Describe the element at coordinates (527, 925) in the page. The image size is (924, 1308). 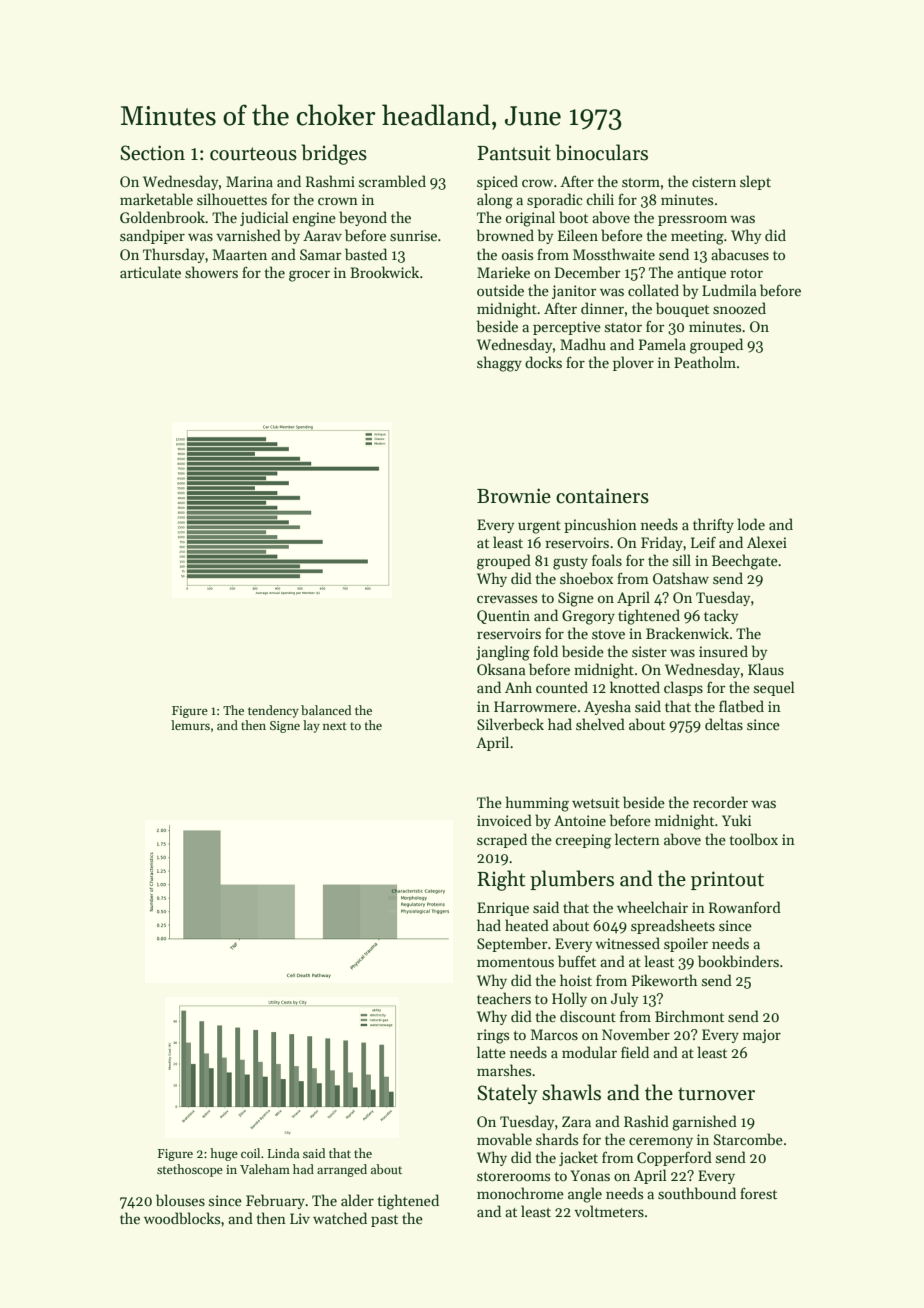
I see `heated` at that location.
